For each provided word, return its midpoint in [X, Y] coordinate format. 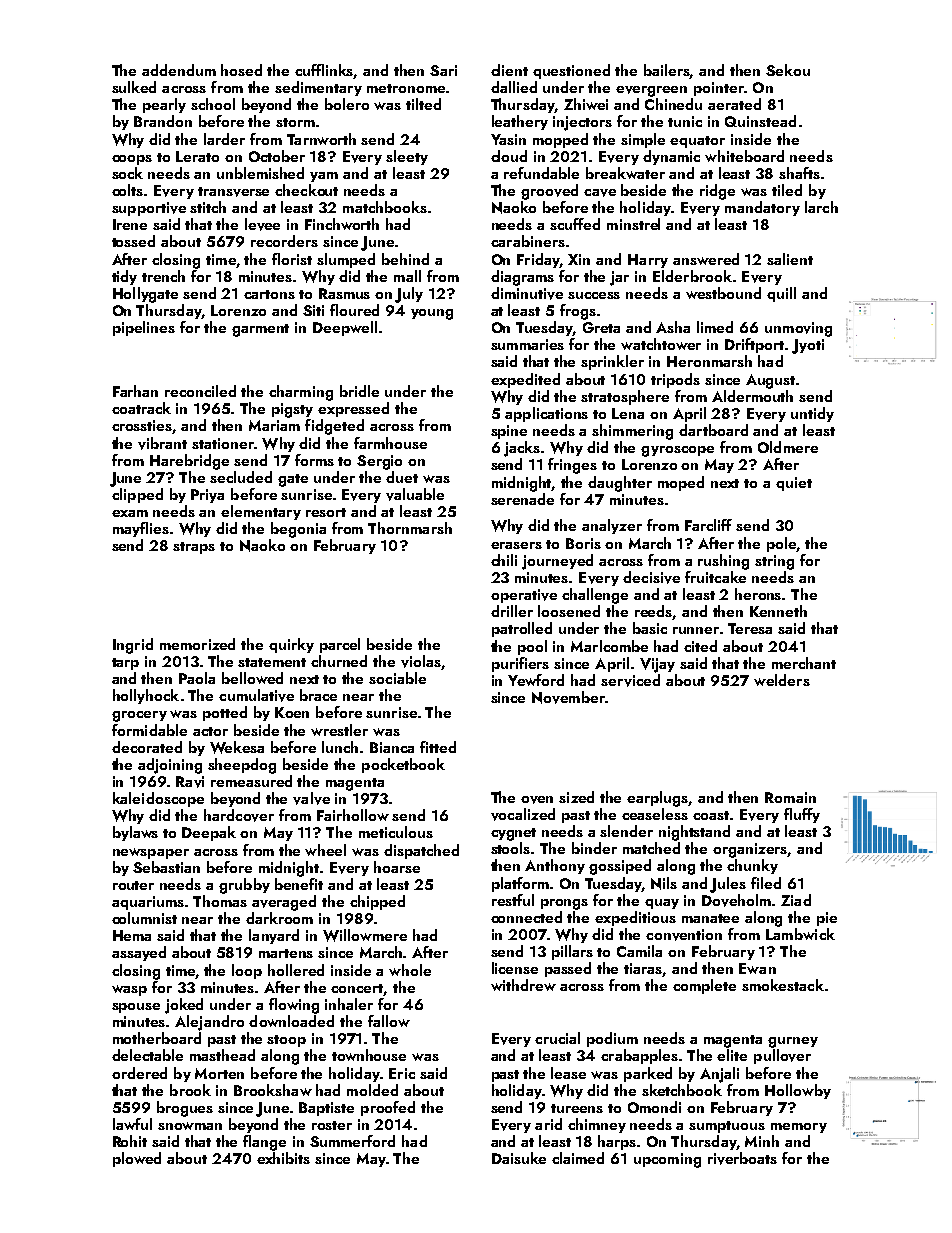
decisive [651, 577]
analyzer [612, 526]
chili [504, 560]
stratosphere [625, 397]
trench [163, 276]
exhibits [283, 1158]
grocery [139, 716]
